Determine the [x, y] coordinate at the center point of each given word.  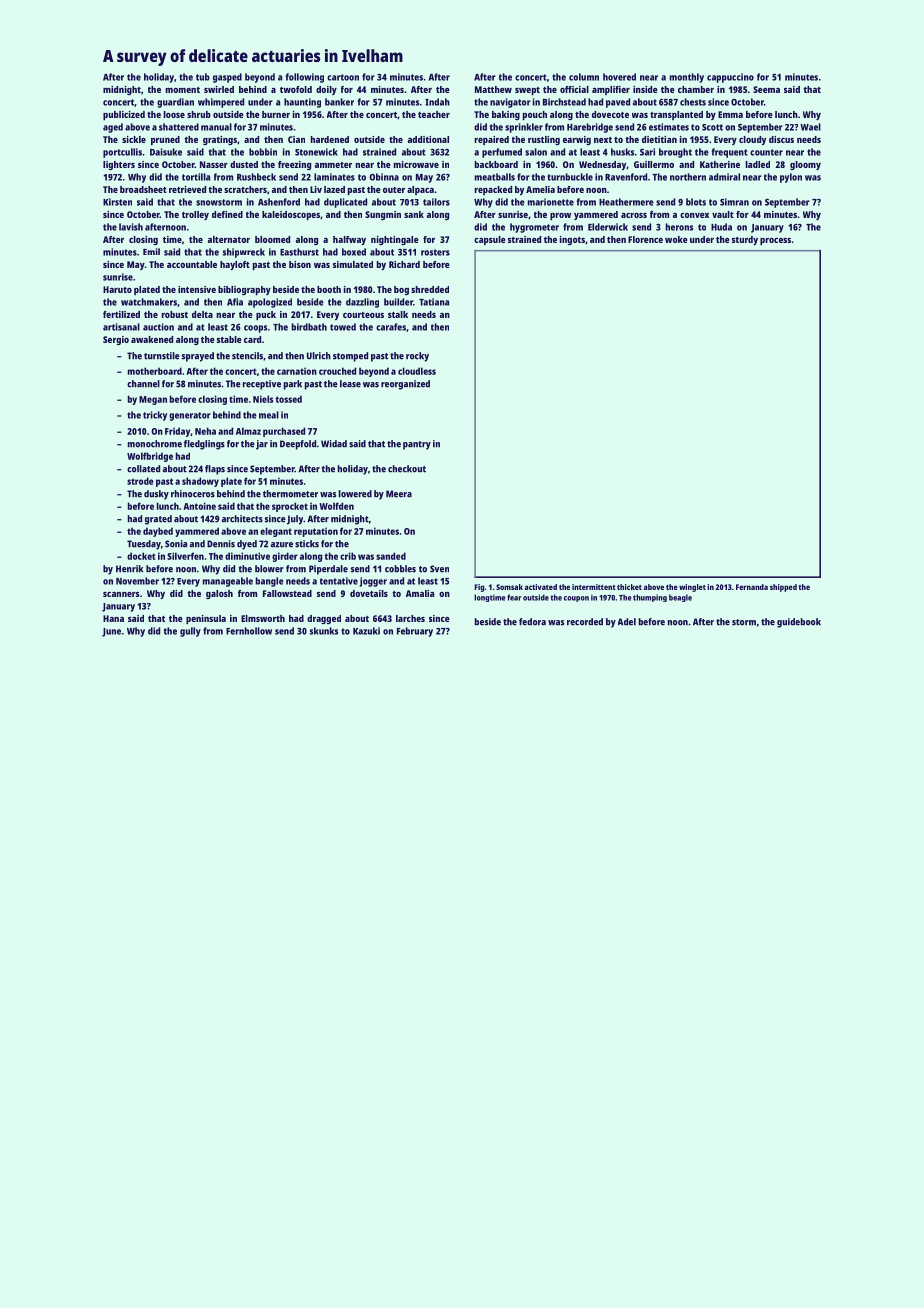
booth [329, 289]
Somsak [509, 587]
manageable [228, 582]
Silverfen [185, 556]
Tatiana [434, 302]
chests [693, 102]
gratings [220, 140]
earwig [577, 140]
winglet [692, 588]
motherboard [155, 371]
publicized [124, 115]
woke [676, 239]
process [775, 241]
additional [428, 139]
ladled [758, 164]
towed [343, 327]
